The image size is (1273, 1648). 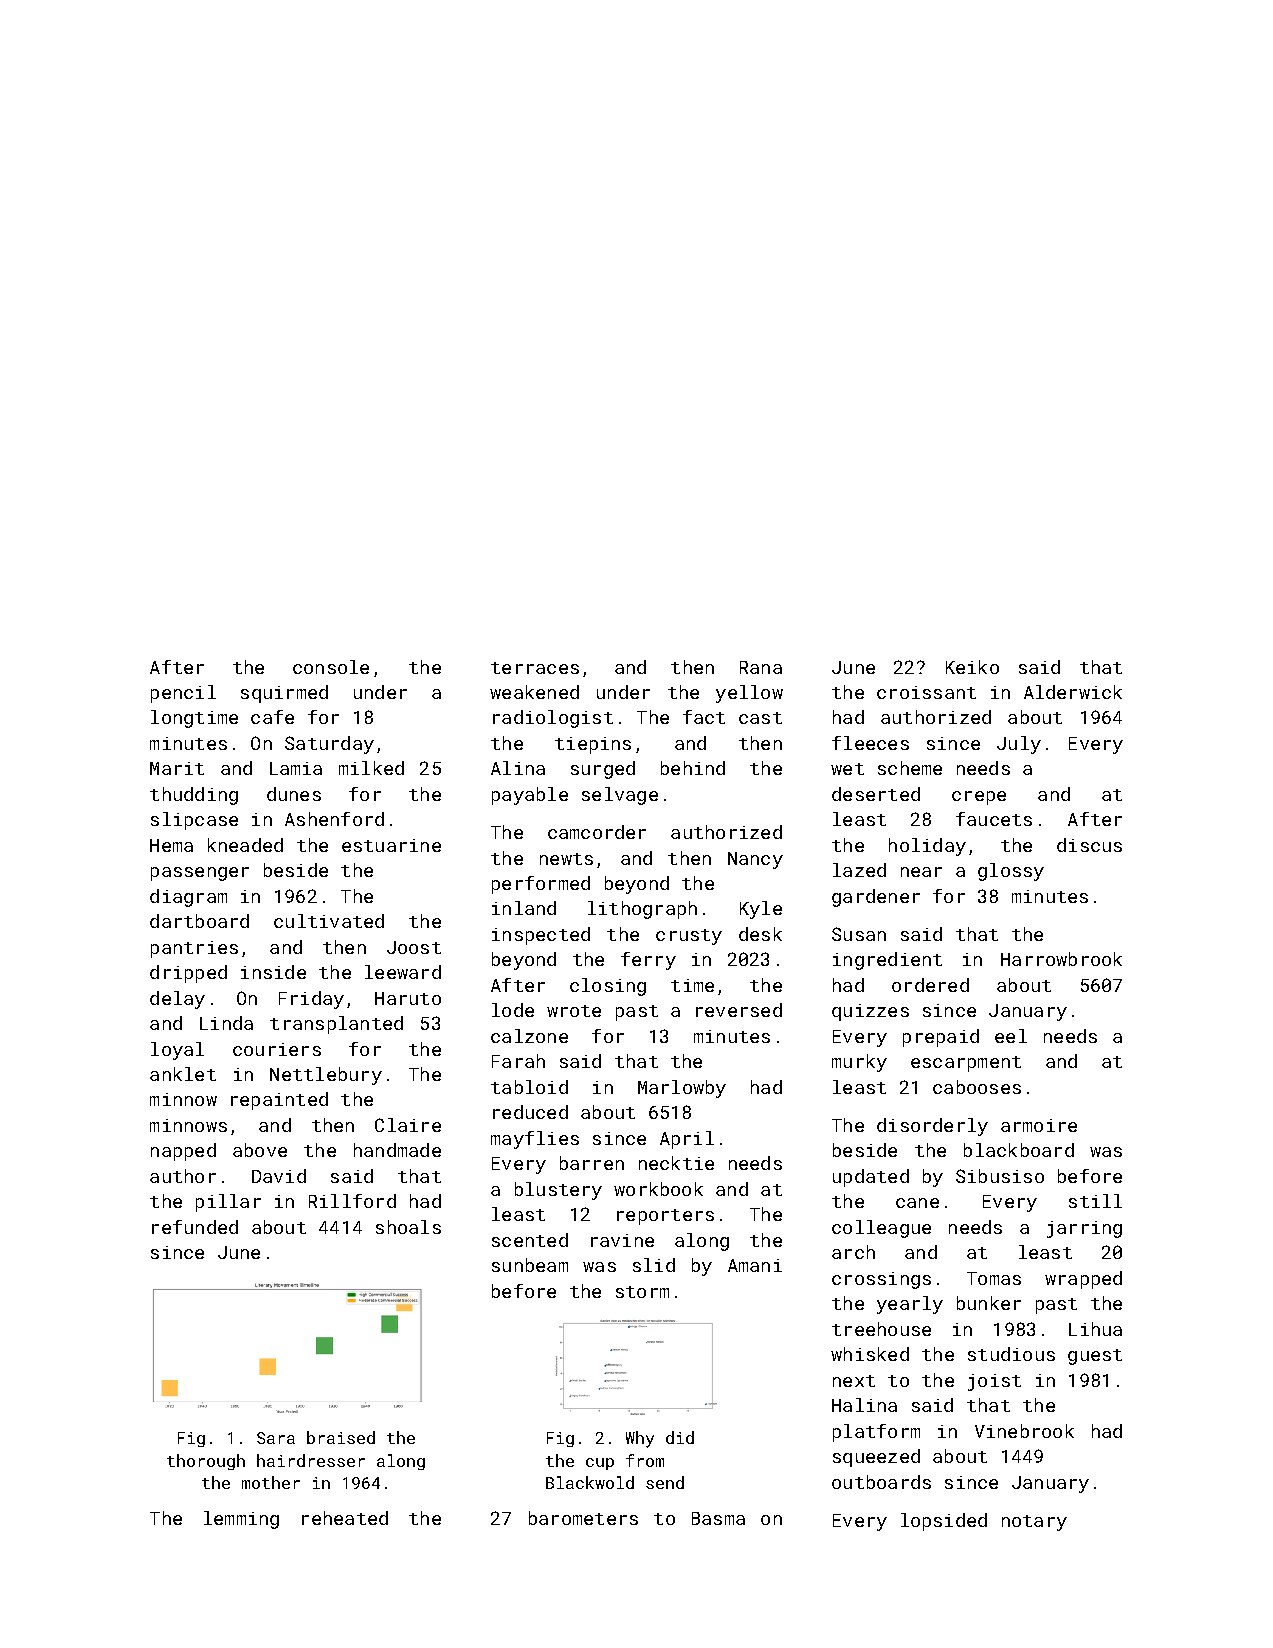 What do you see at coordinates (944, 1522) in the image?
I see `lopsided` at bounding box center [944, 1522].
